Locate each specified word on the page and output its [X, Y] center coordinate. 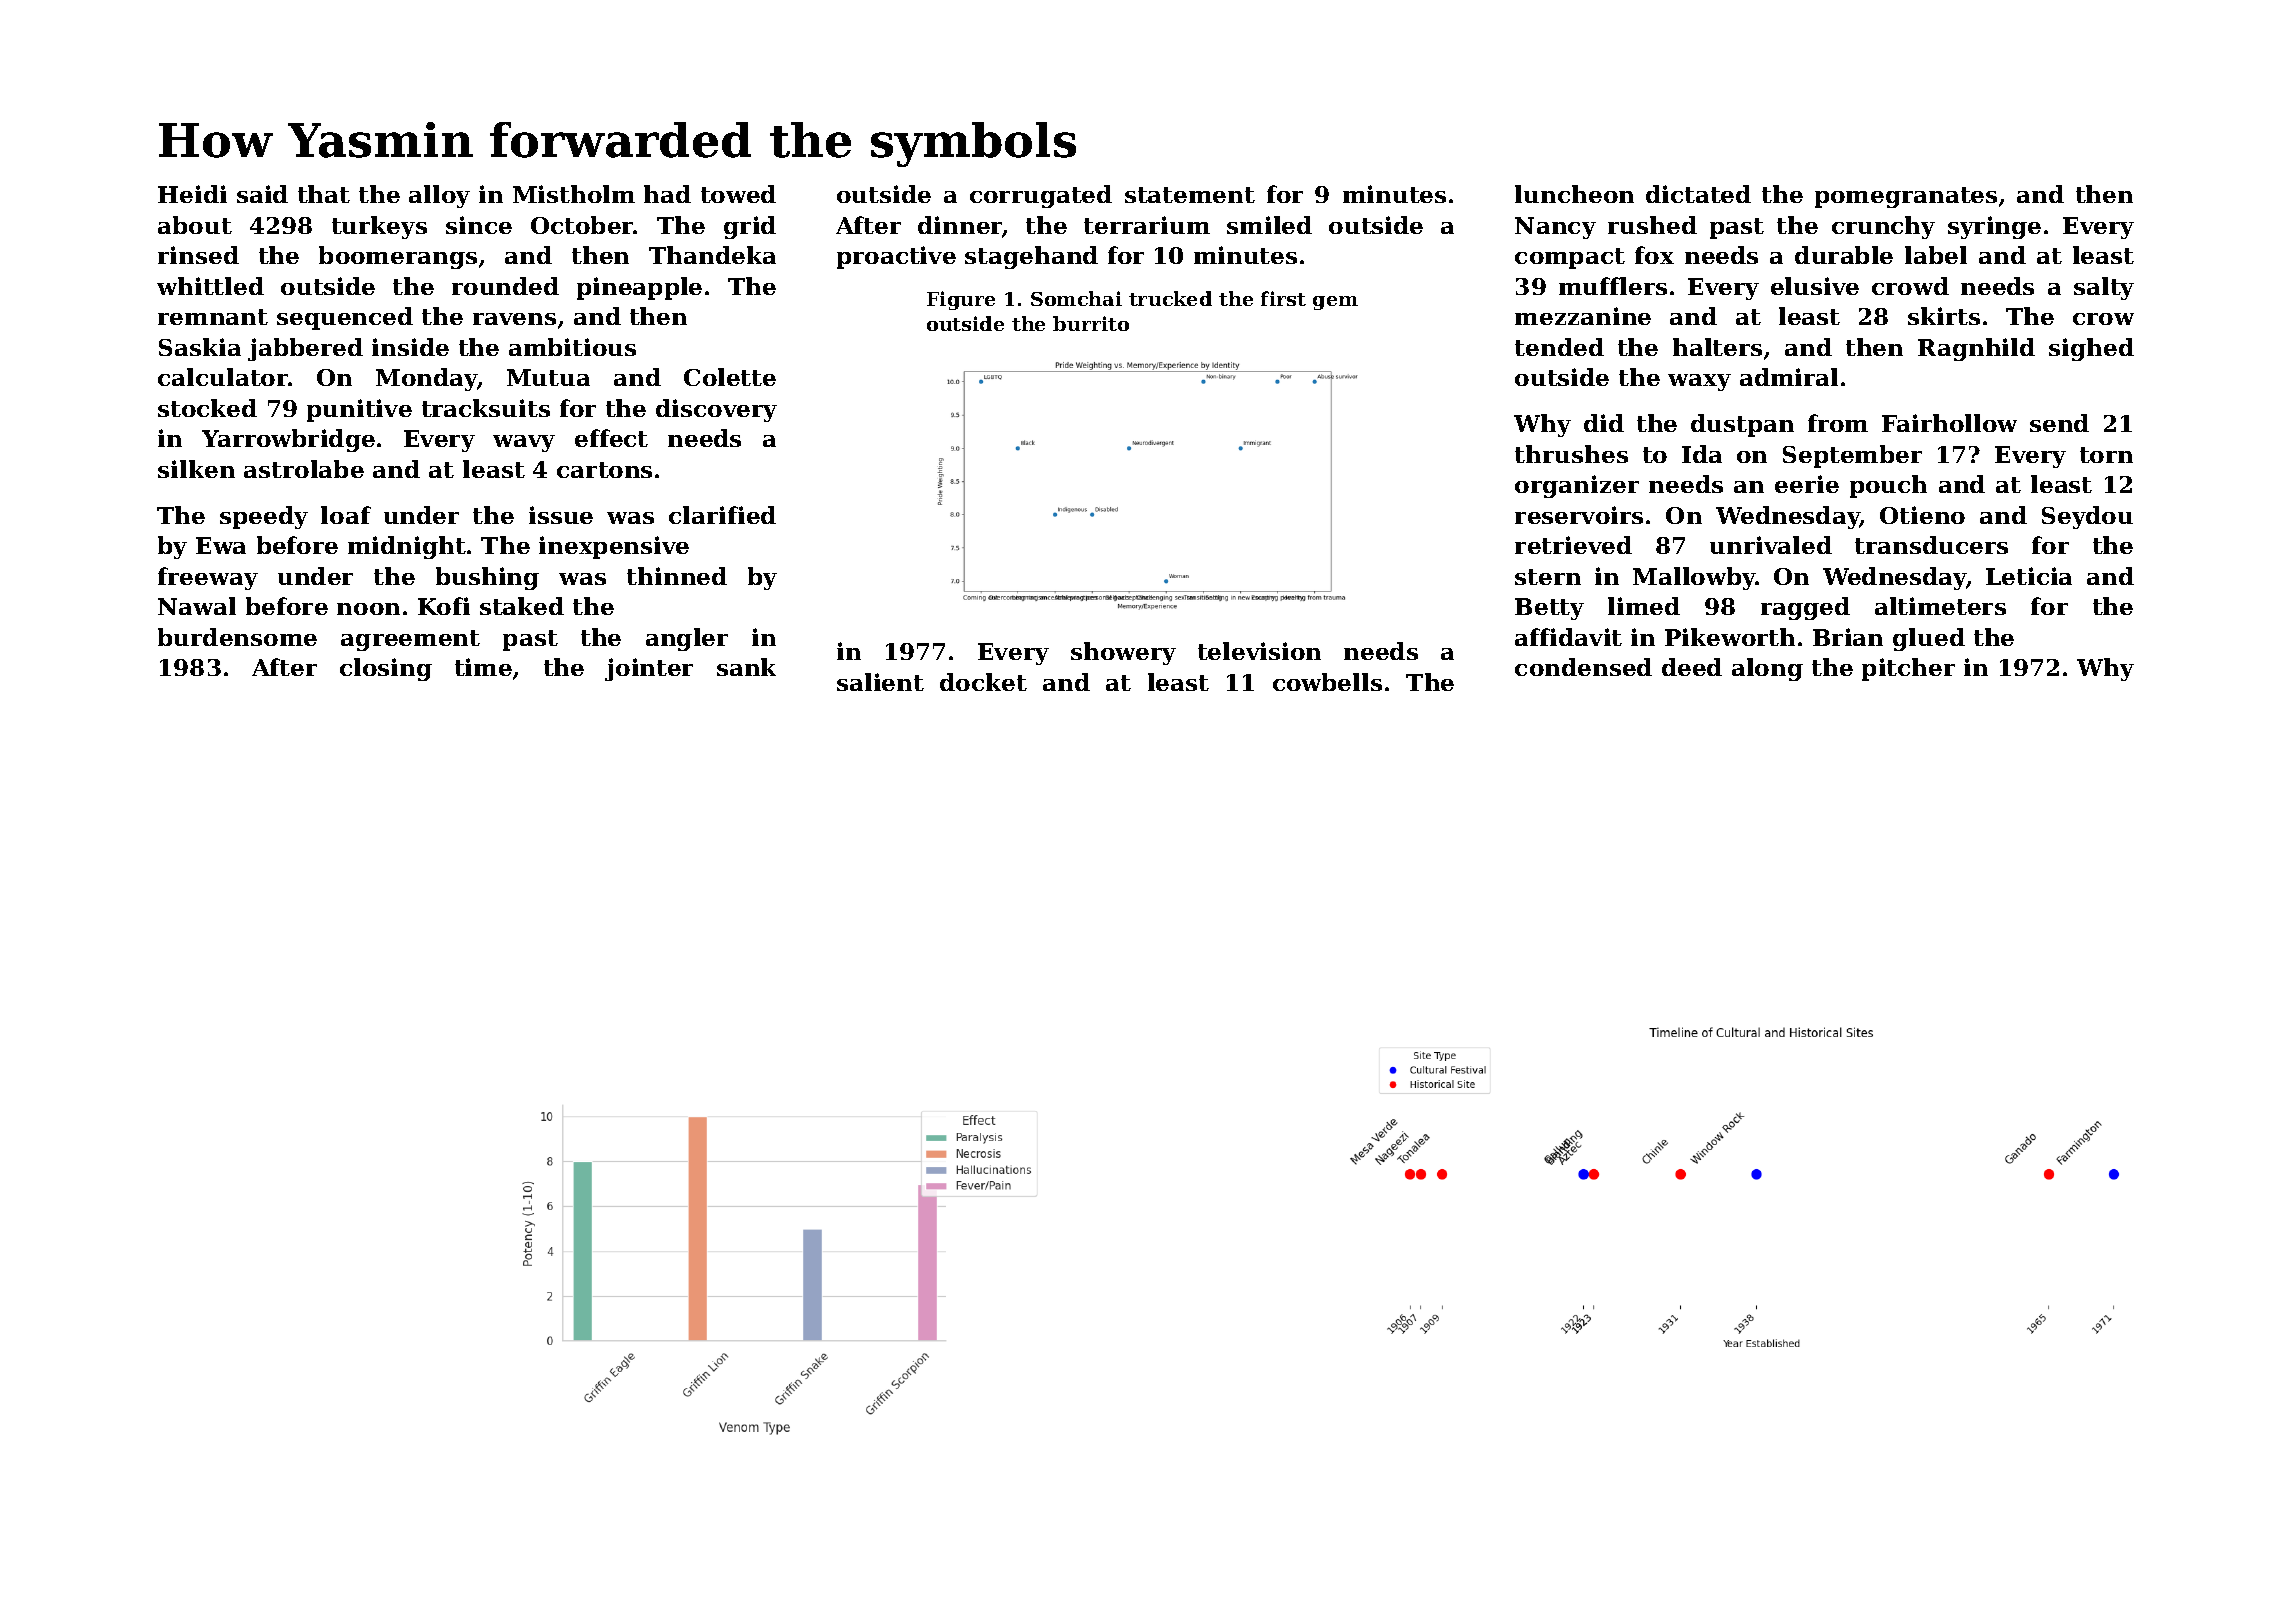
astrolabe [304, 469]
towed [738, 194]
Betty [1549, 609]
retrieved [1573, 545]
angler [687, 639]
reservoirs [1579, 515]
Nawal [197, 606]
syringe [1994, 227]
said [262, 194]
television [1259, 651]
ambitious [572, 347]
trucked [1170, 298]
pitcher [1908, 669]
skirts [1944, 316]
